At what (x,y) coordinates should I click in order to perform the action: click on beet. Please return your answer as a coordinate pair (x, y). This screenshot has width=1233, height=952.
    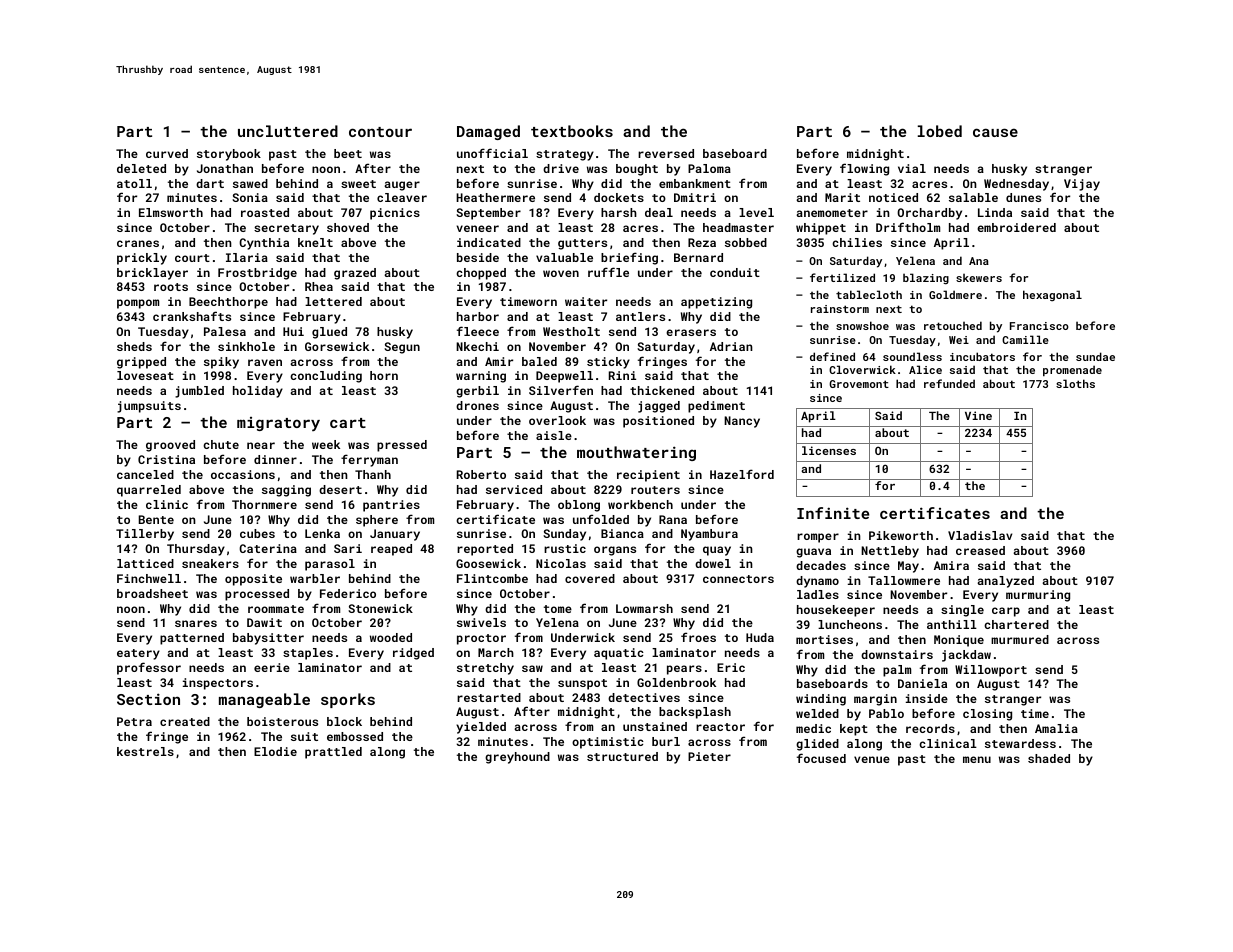
    Looking at the image, I should click on (348, 153).
